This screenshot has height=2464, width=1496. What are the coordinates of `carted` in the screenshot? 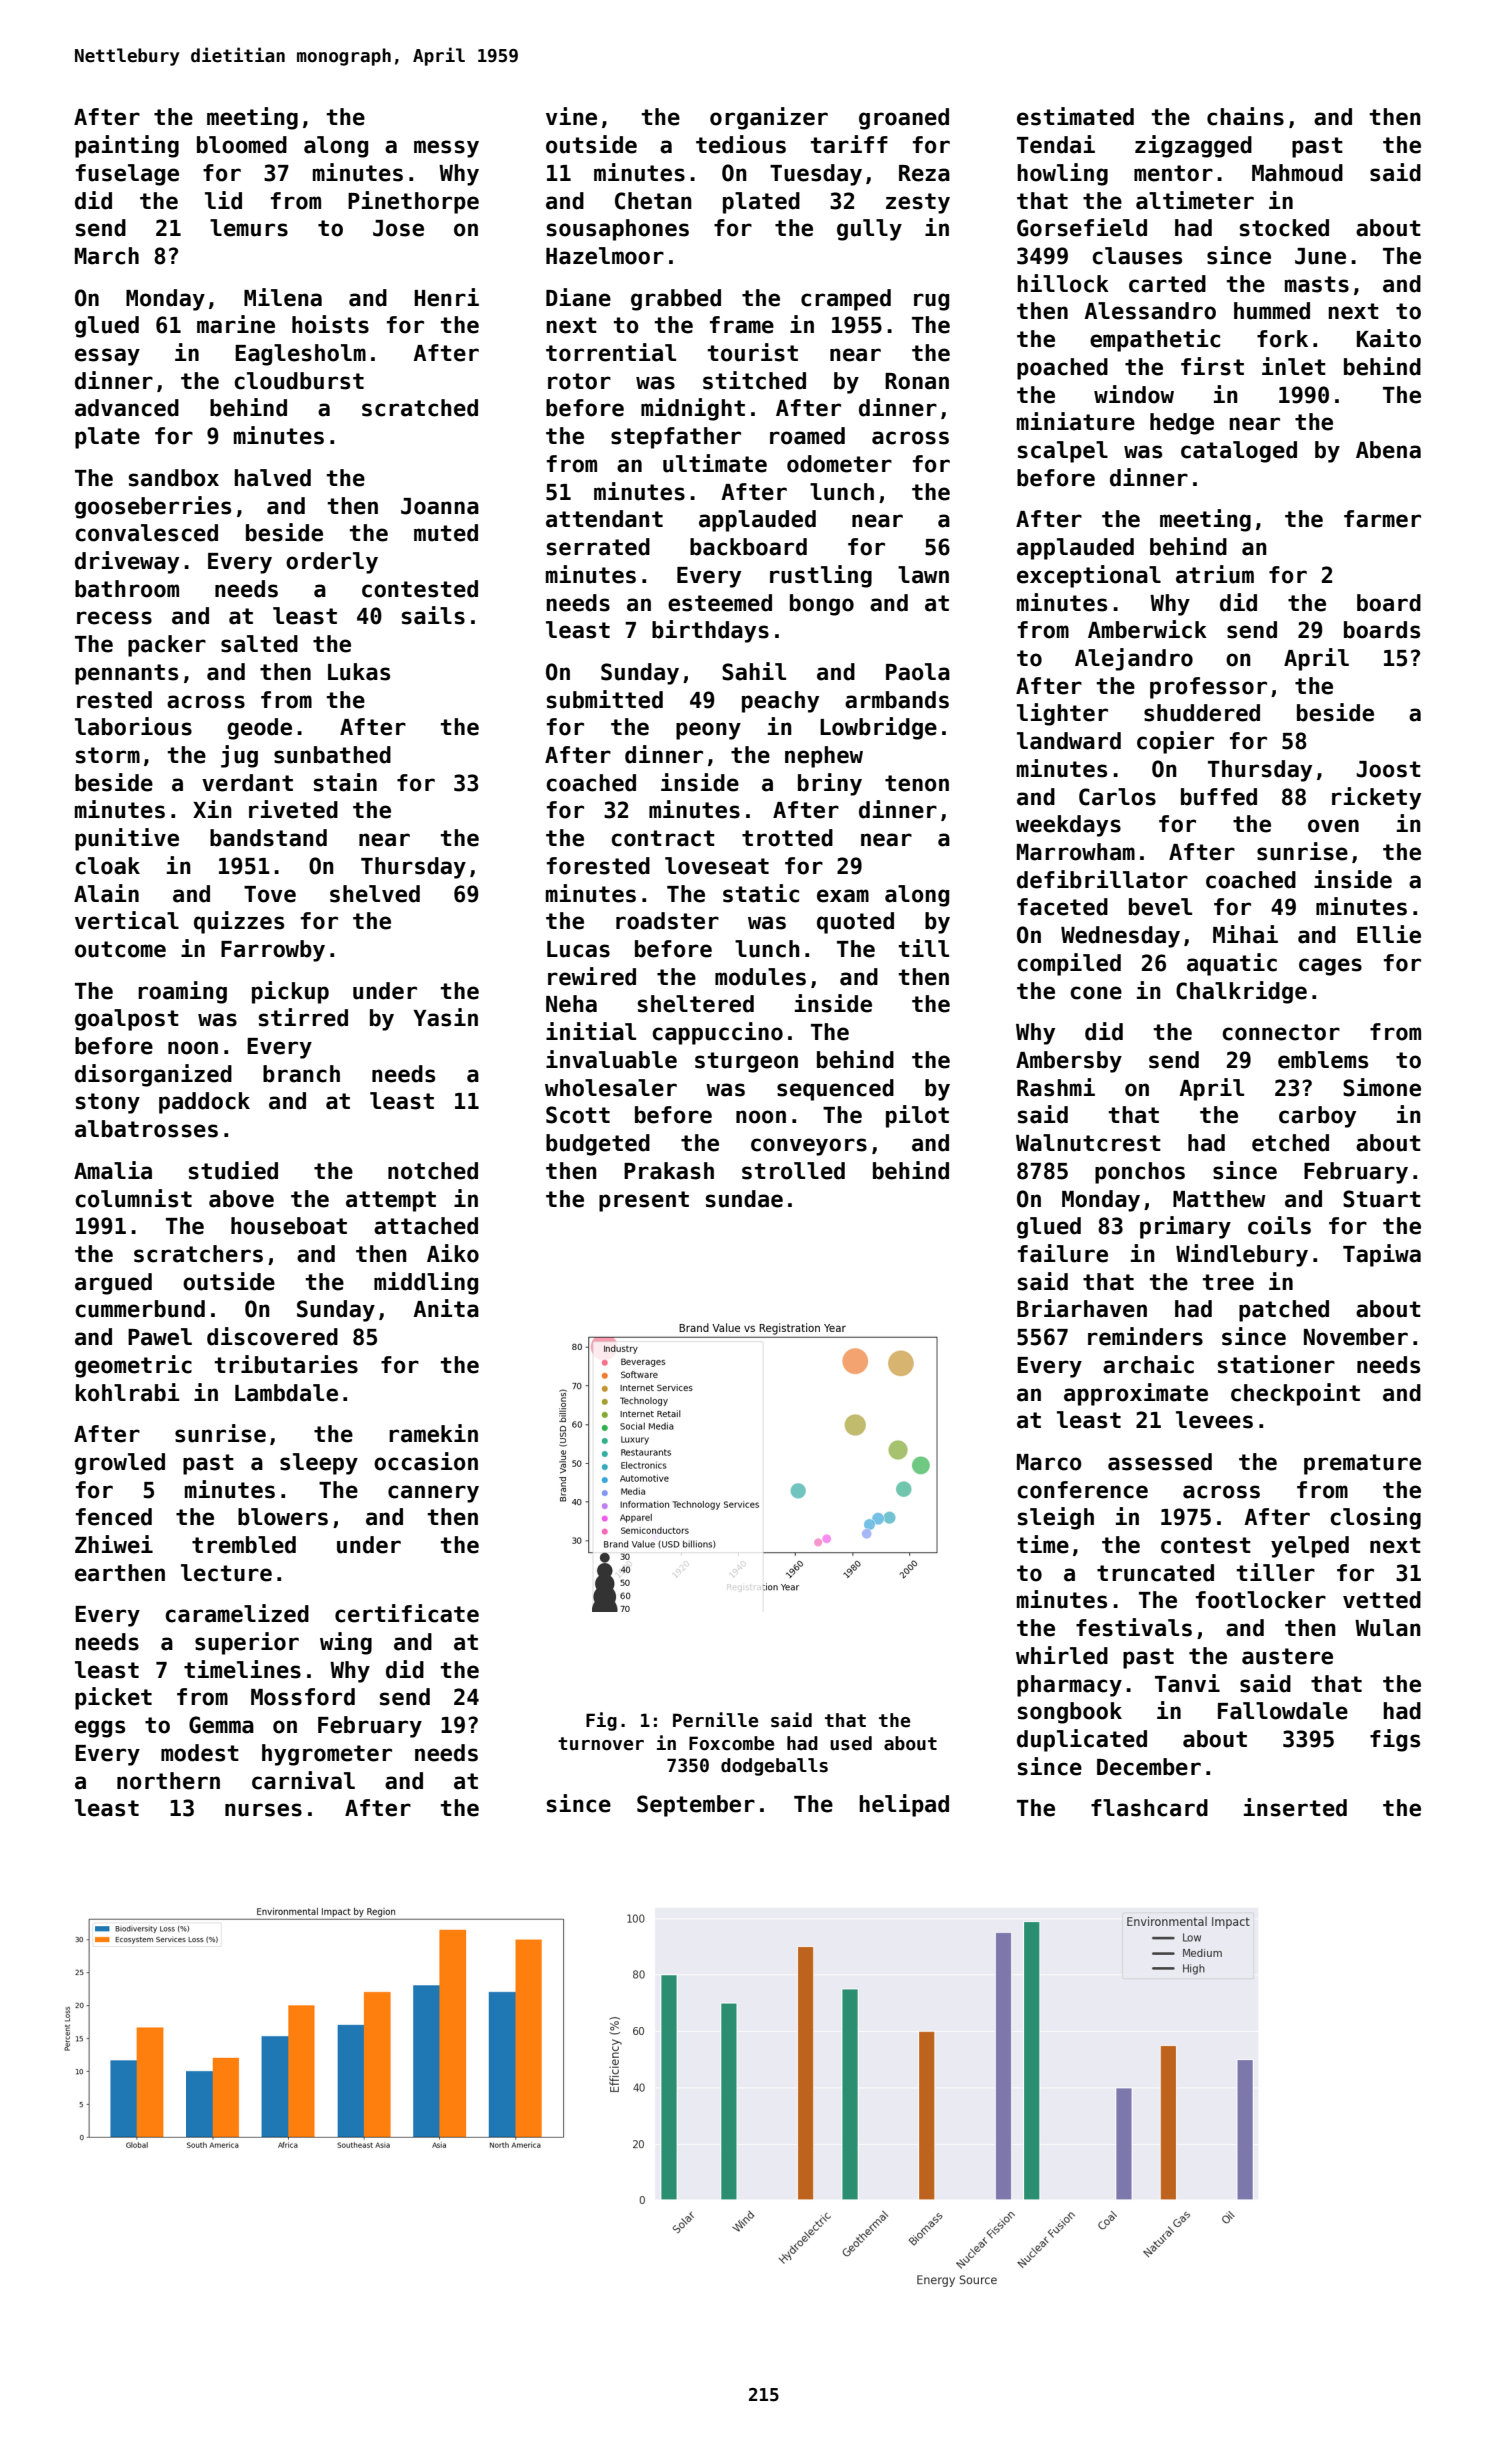 It's located at (1167, 284).
